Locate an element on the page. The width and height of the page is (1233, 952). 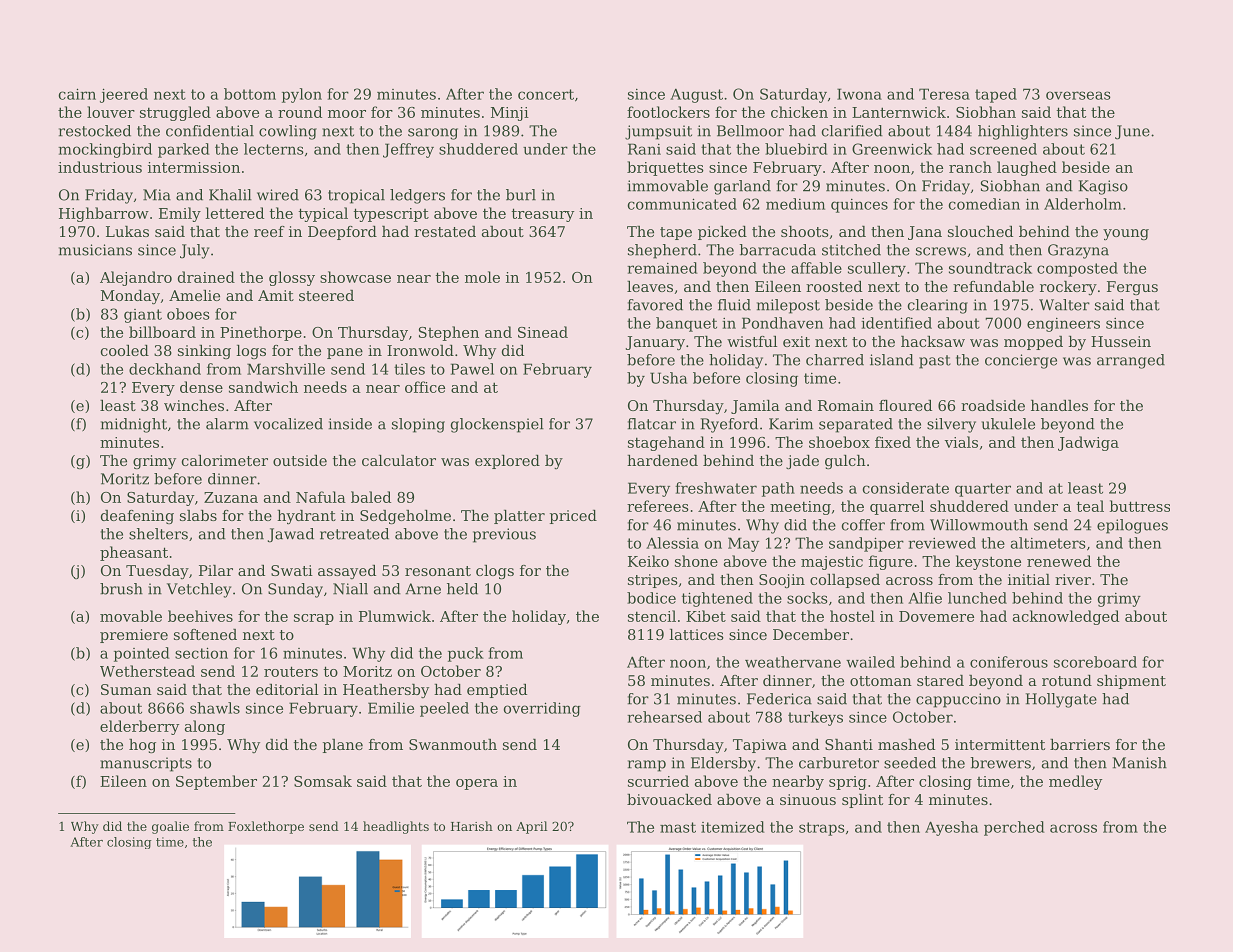
shawls is located at coordinates (215, 708).
